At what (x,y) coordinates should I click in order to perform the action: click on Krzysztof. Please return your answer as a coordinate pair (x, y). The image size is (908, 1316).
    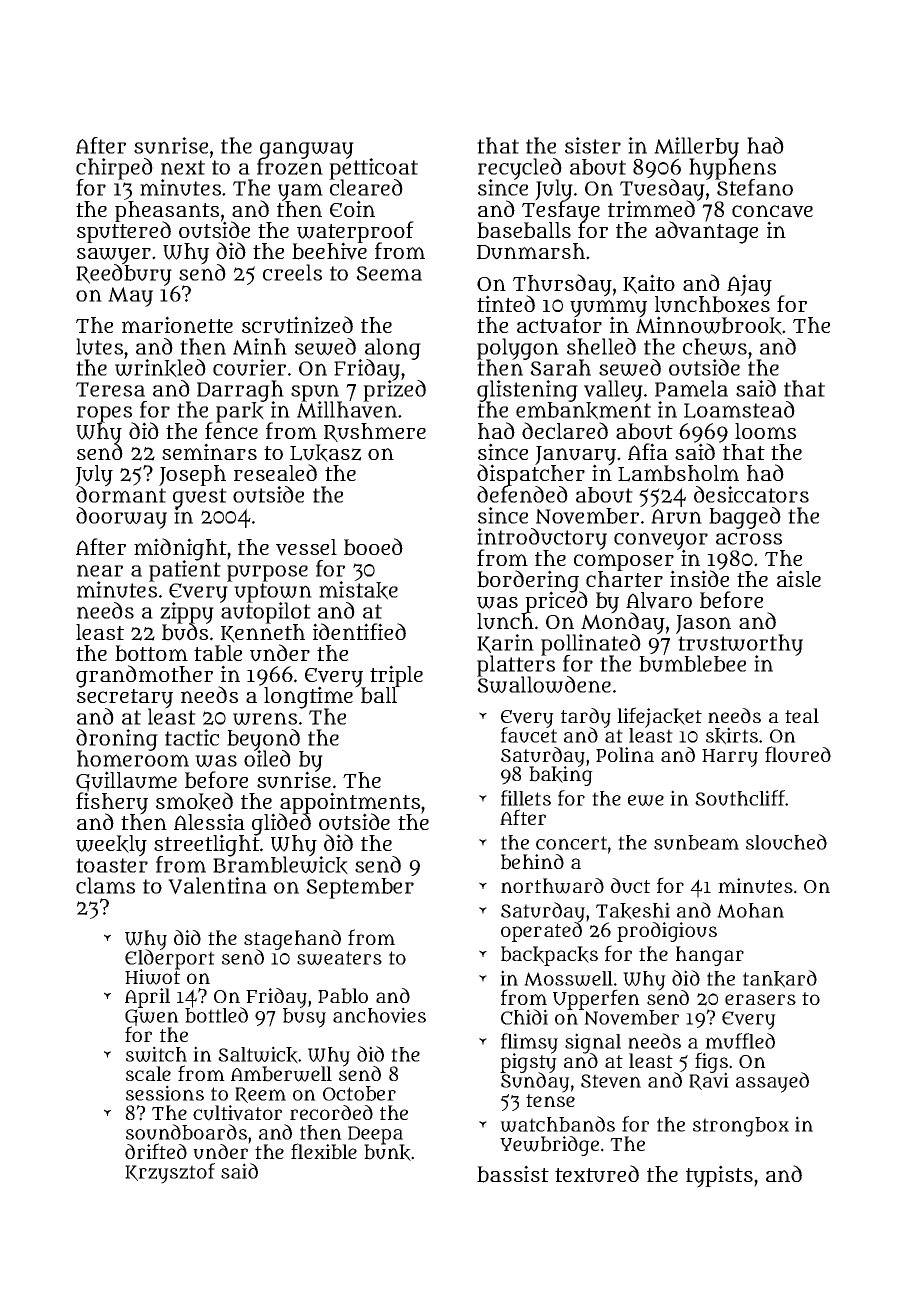
    Looking at the image, I should click on (170, 1173).
